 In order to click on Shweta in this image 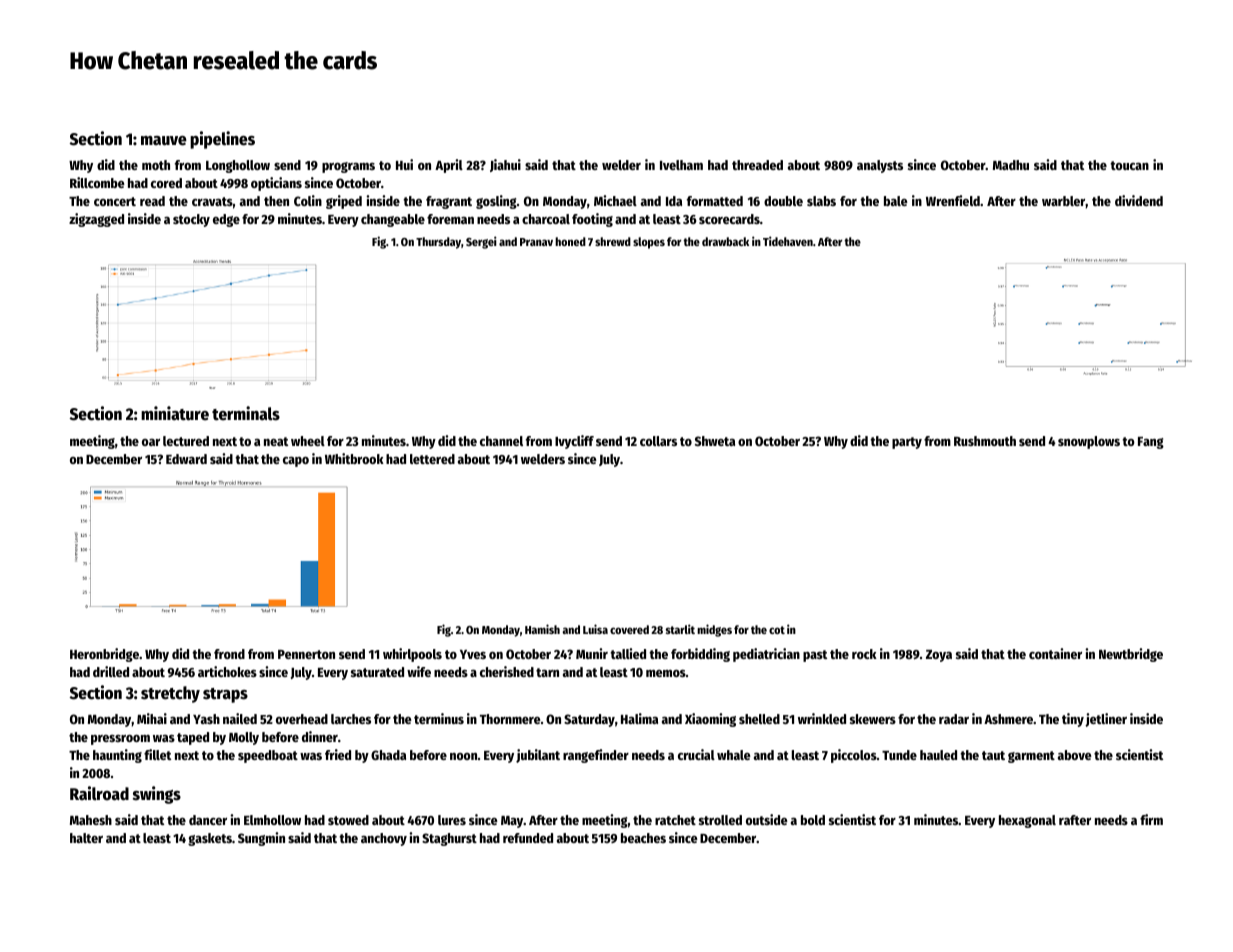, I will do `click(715, 441)`.
